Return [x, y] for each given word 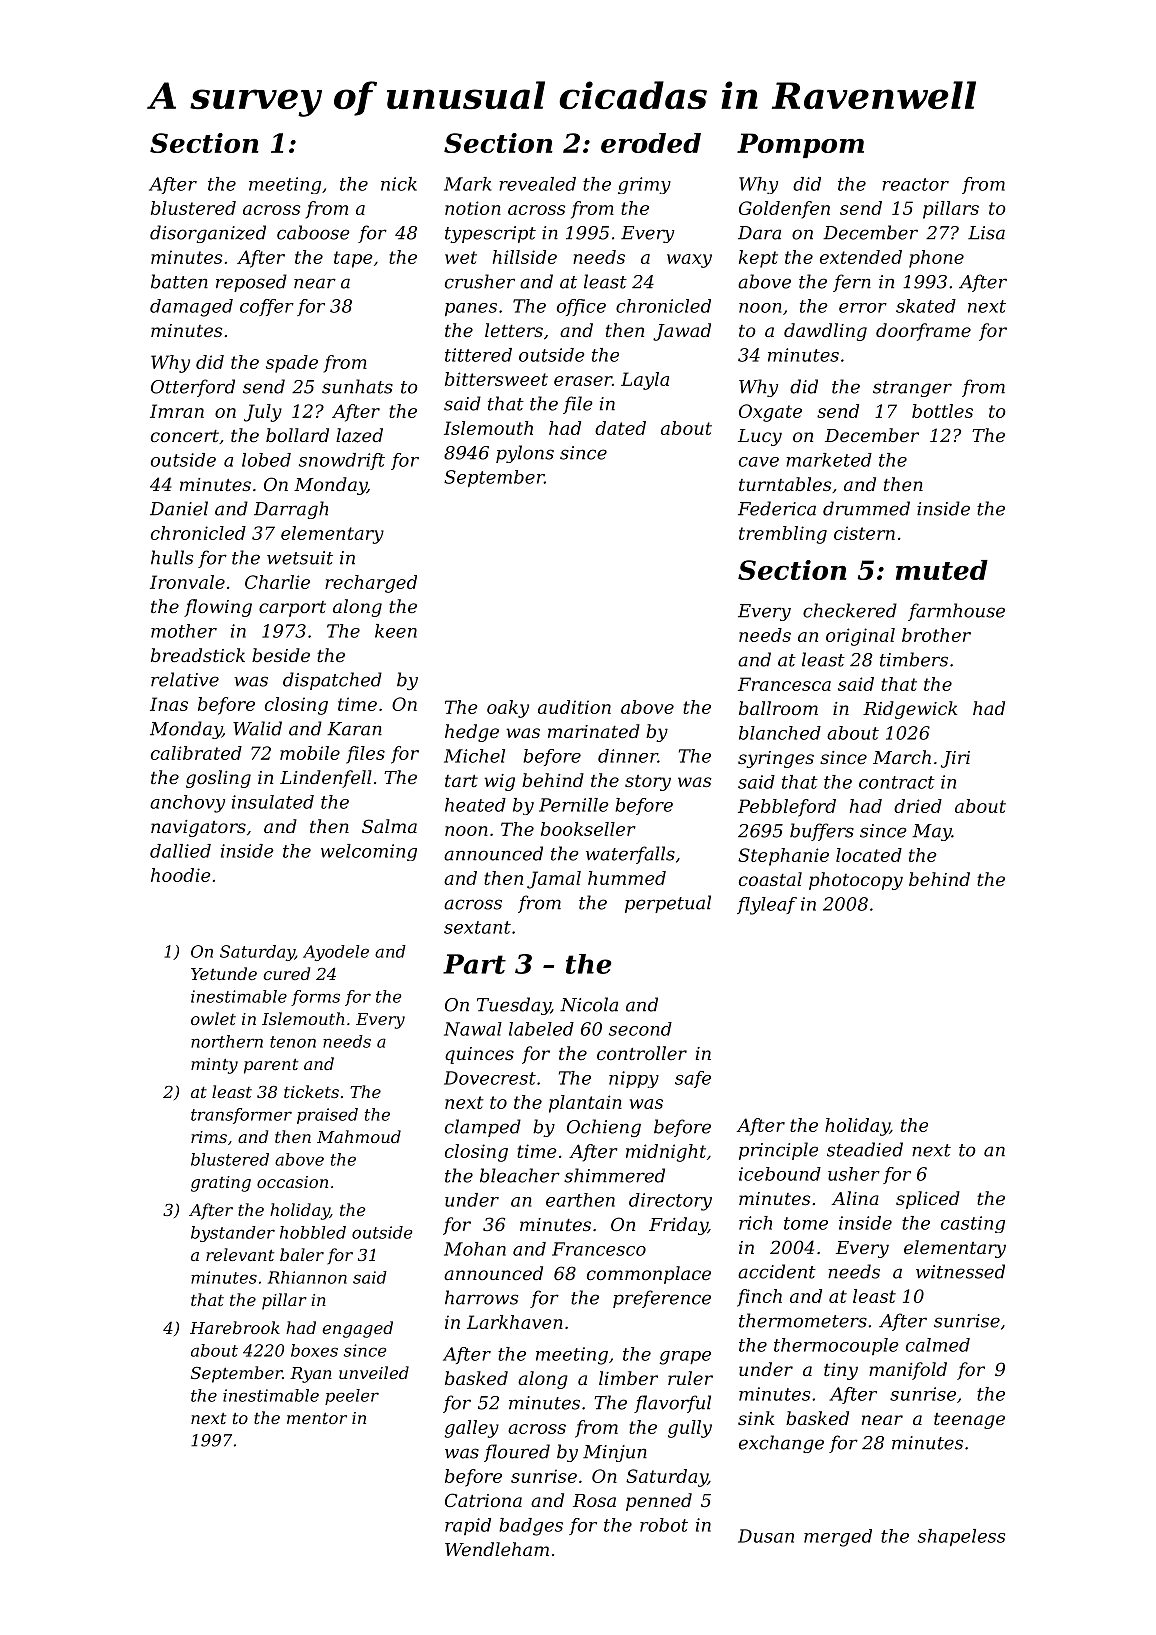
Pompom [800, 145]
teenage [969, 1421]
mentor [317, 1418]
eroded [651, 143]
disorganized [208, 234]
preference [662, 1299]
